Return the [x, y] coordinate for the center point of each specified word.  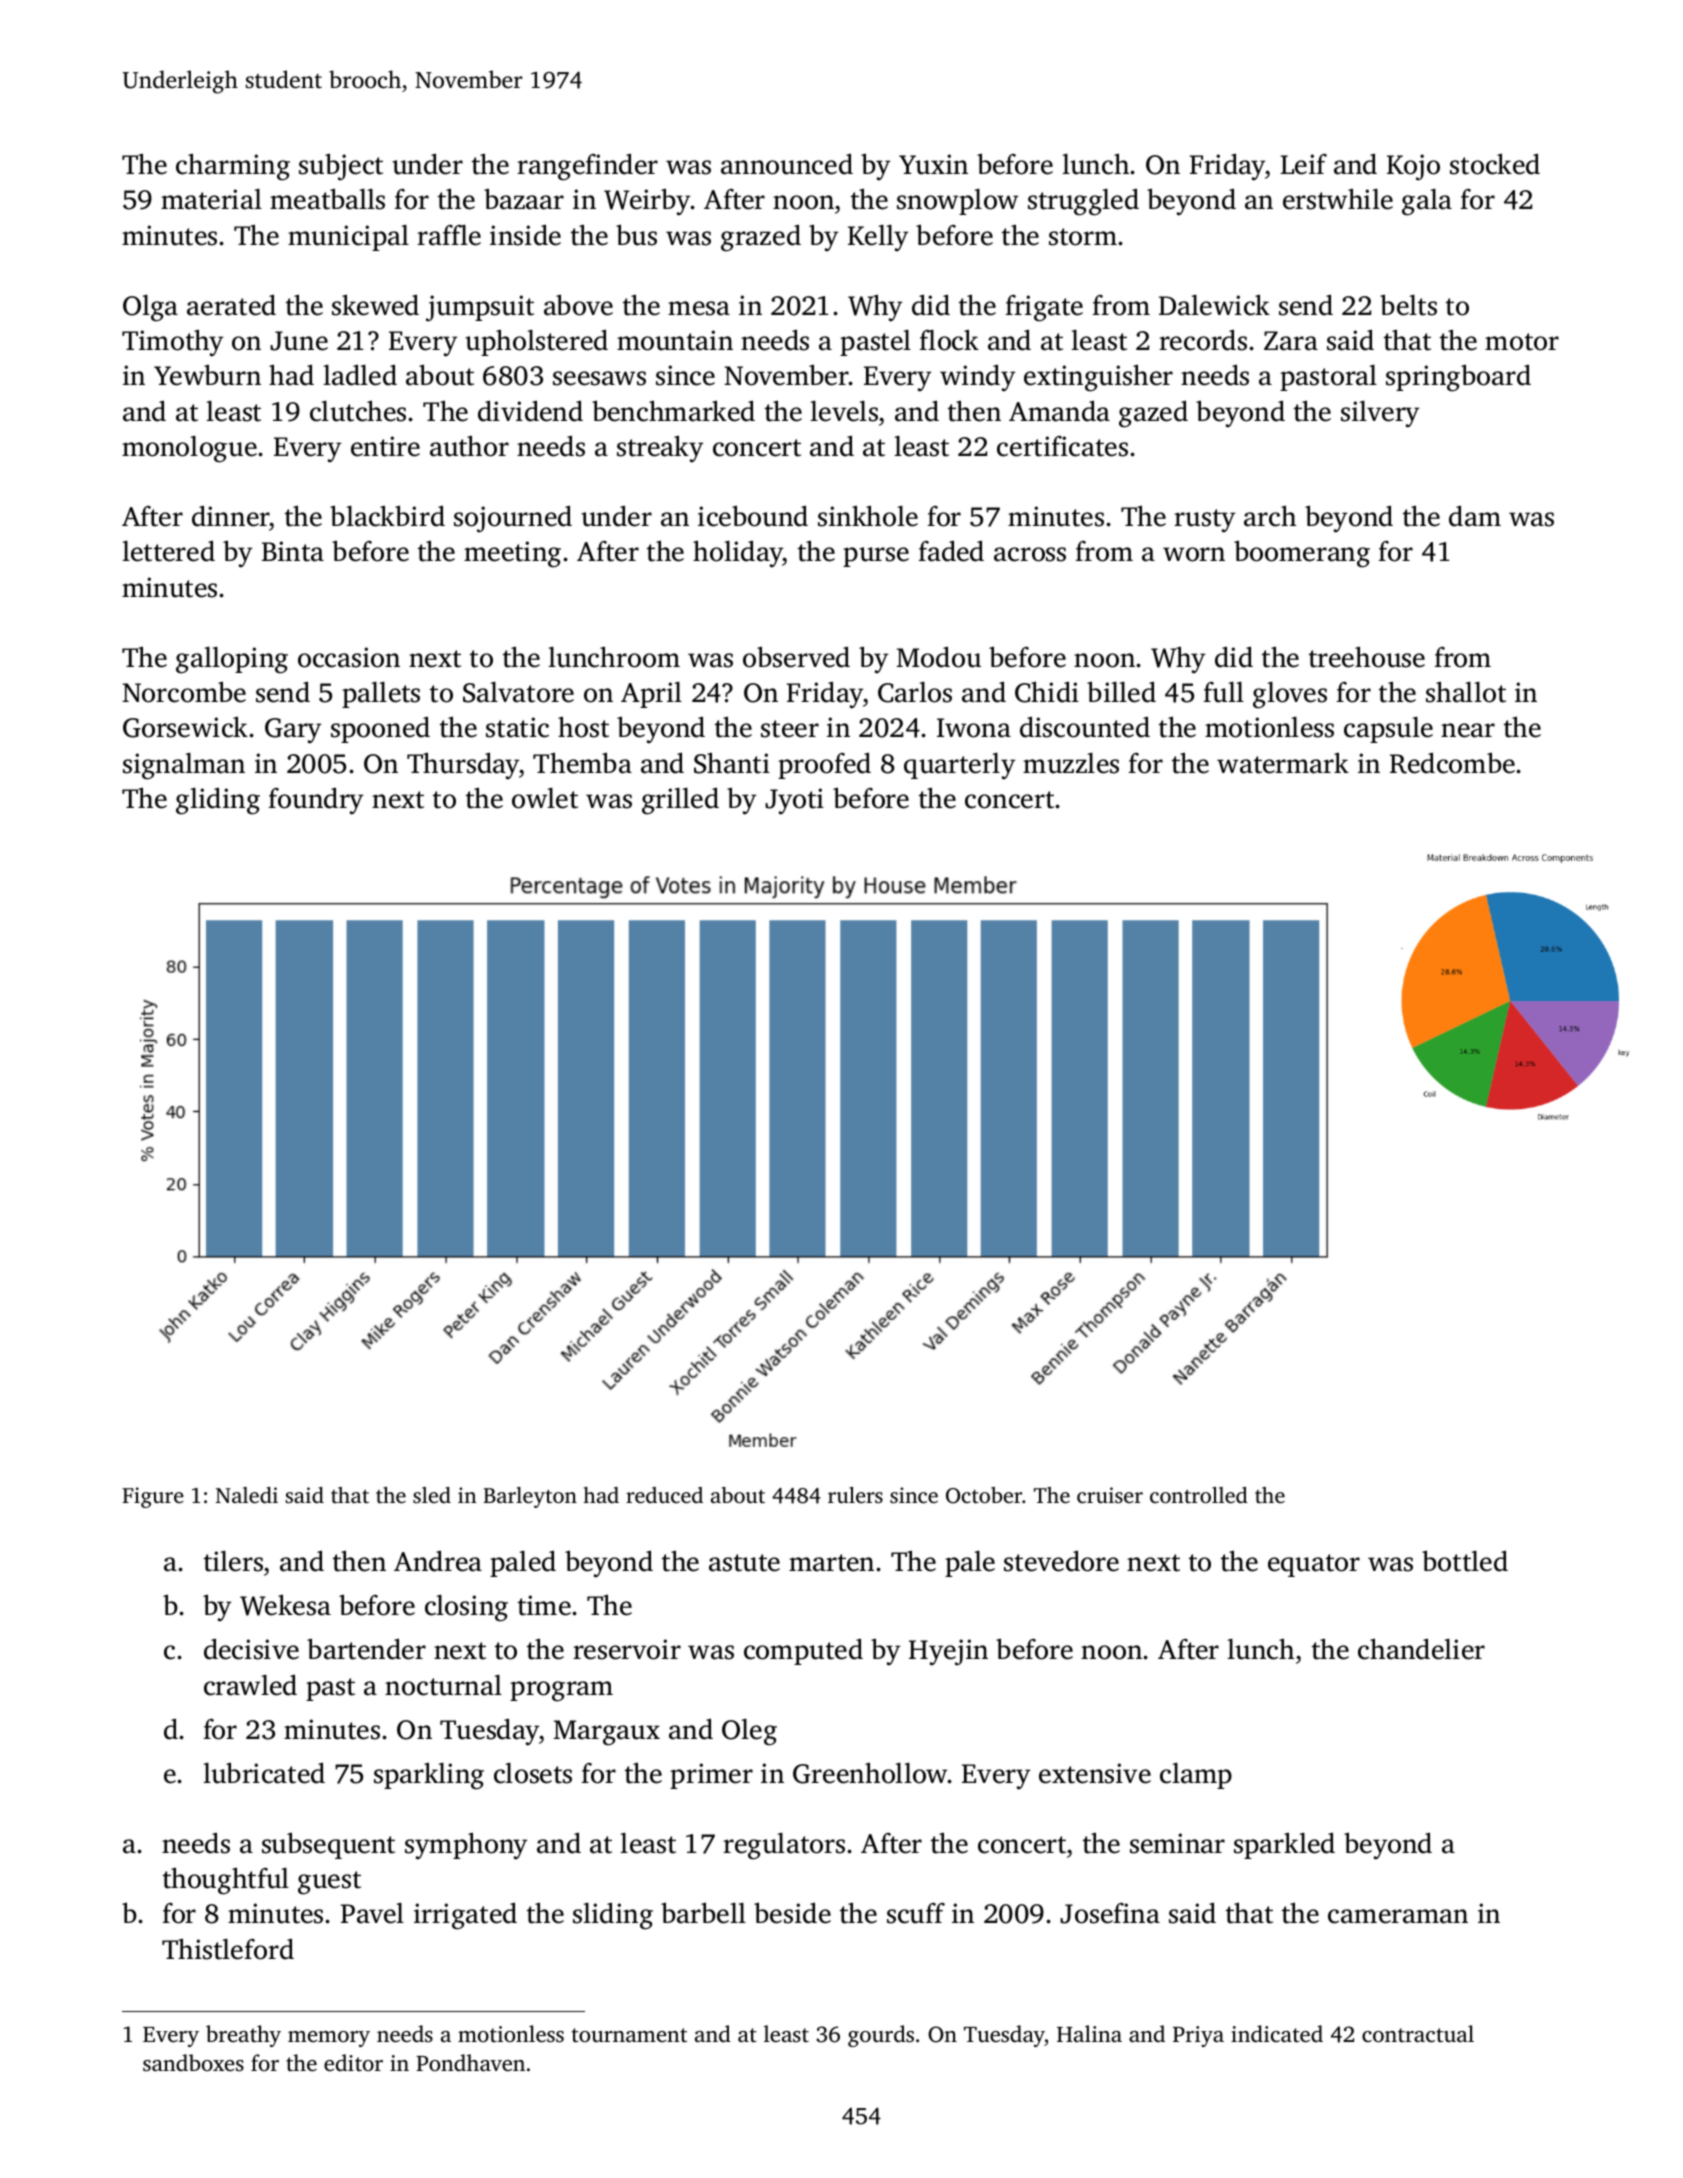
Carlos [915, 692]
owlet [545, 798]
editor [353, 2062]
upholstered [536, 342]
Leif [1303, 164]
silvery [1380, 414]
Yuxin [933, 164]
